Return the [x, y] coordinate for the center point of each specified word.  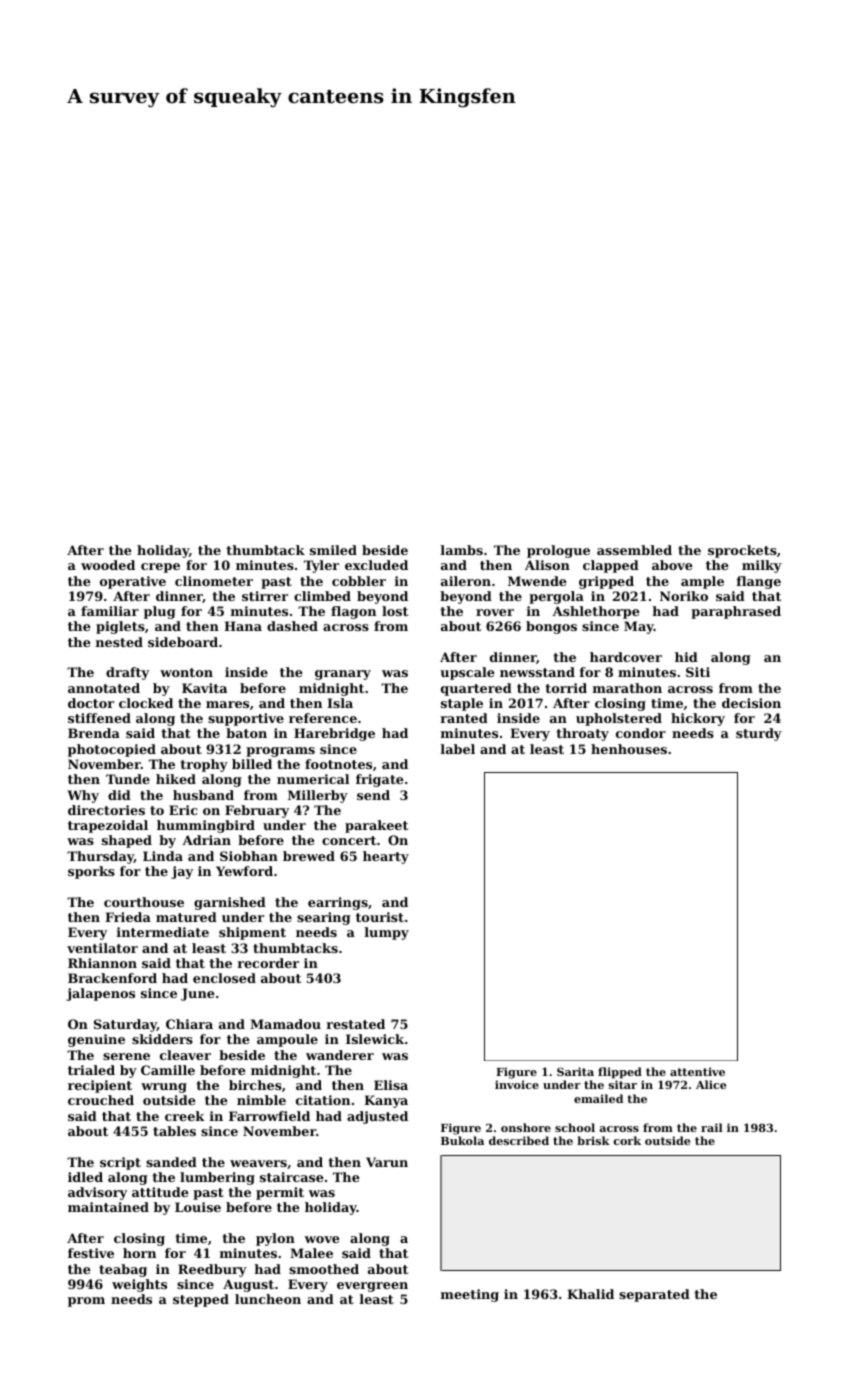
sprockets [742, 551]
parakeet [376, 826]
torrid [566, 688]
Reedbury [212, 1270]
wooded [108, 565]
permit [280, 1193]
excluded [376, 565]
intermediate [163, 932]
